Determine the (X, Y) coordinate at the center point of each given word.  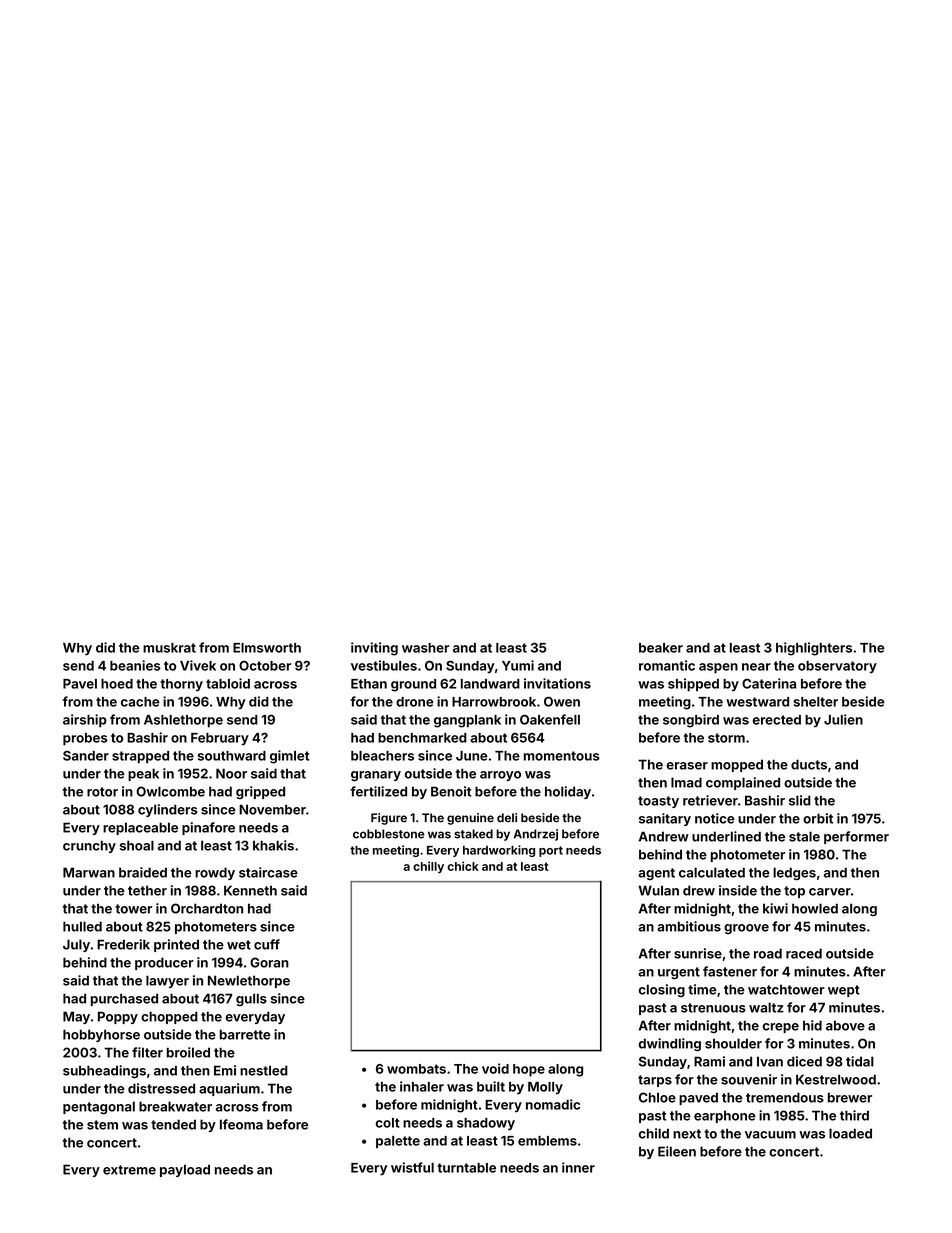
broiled (188, 1052)
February (220, 739)
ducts (809, 764)
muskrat (169, 648)
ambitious (689, 926)
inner (578, 1167)
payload (185, 1170)
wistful (412, 1167)
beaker (661, 648)
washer (425, 648)
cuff (267, 944)
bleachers (382, 756)
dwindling (670, 1045)
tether (147, 890)
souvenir (749, 1079)
